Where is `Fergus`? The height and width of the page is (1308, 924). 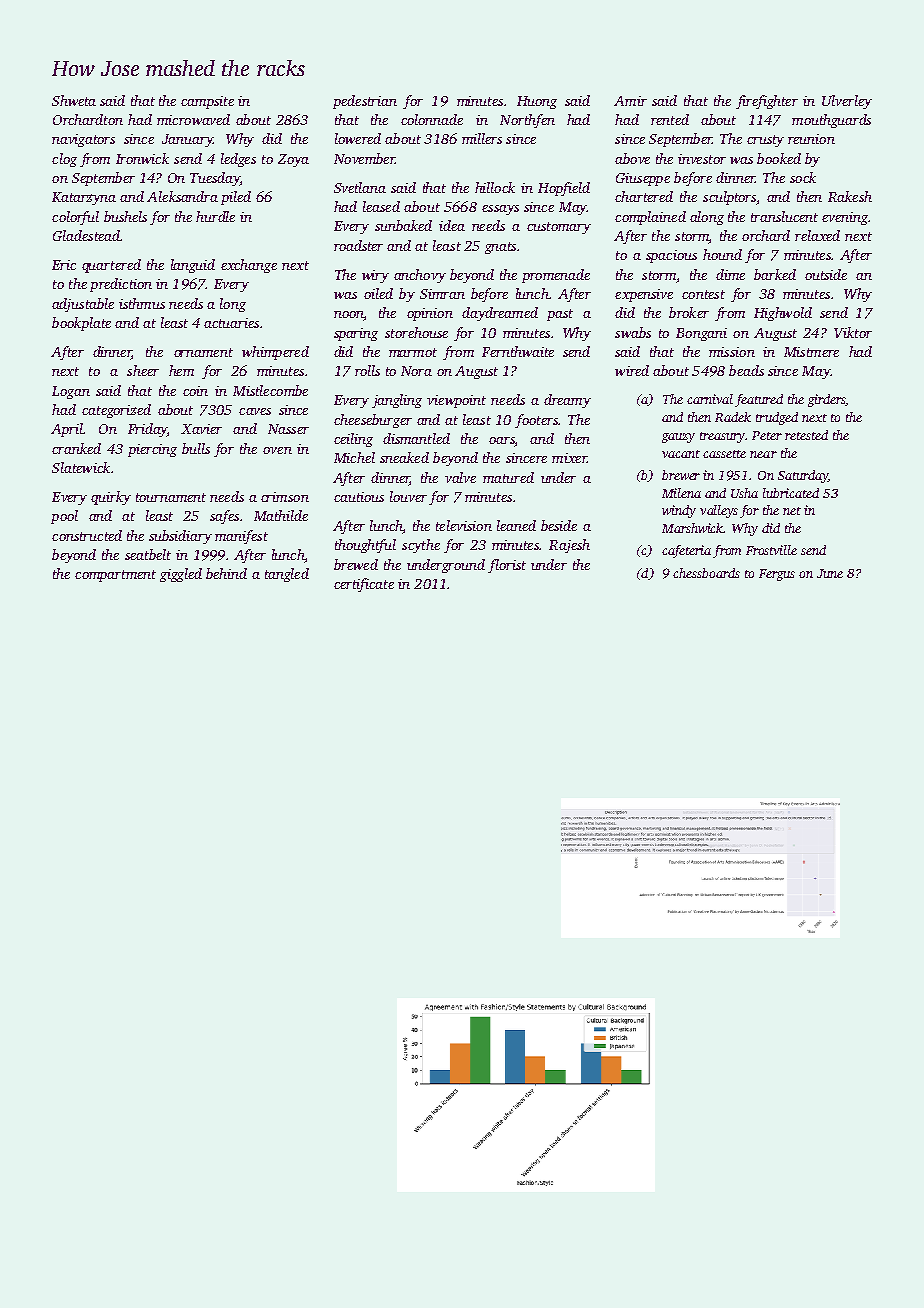 Fergus is located at coordinates (777, 575).
